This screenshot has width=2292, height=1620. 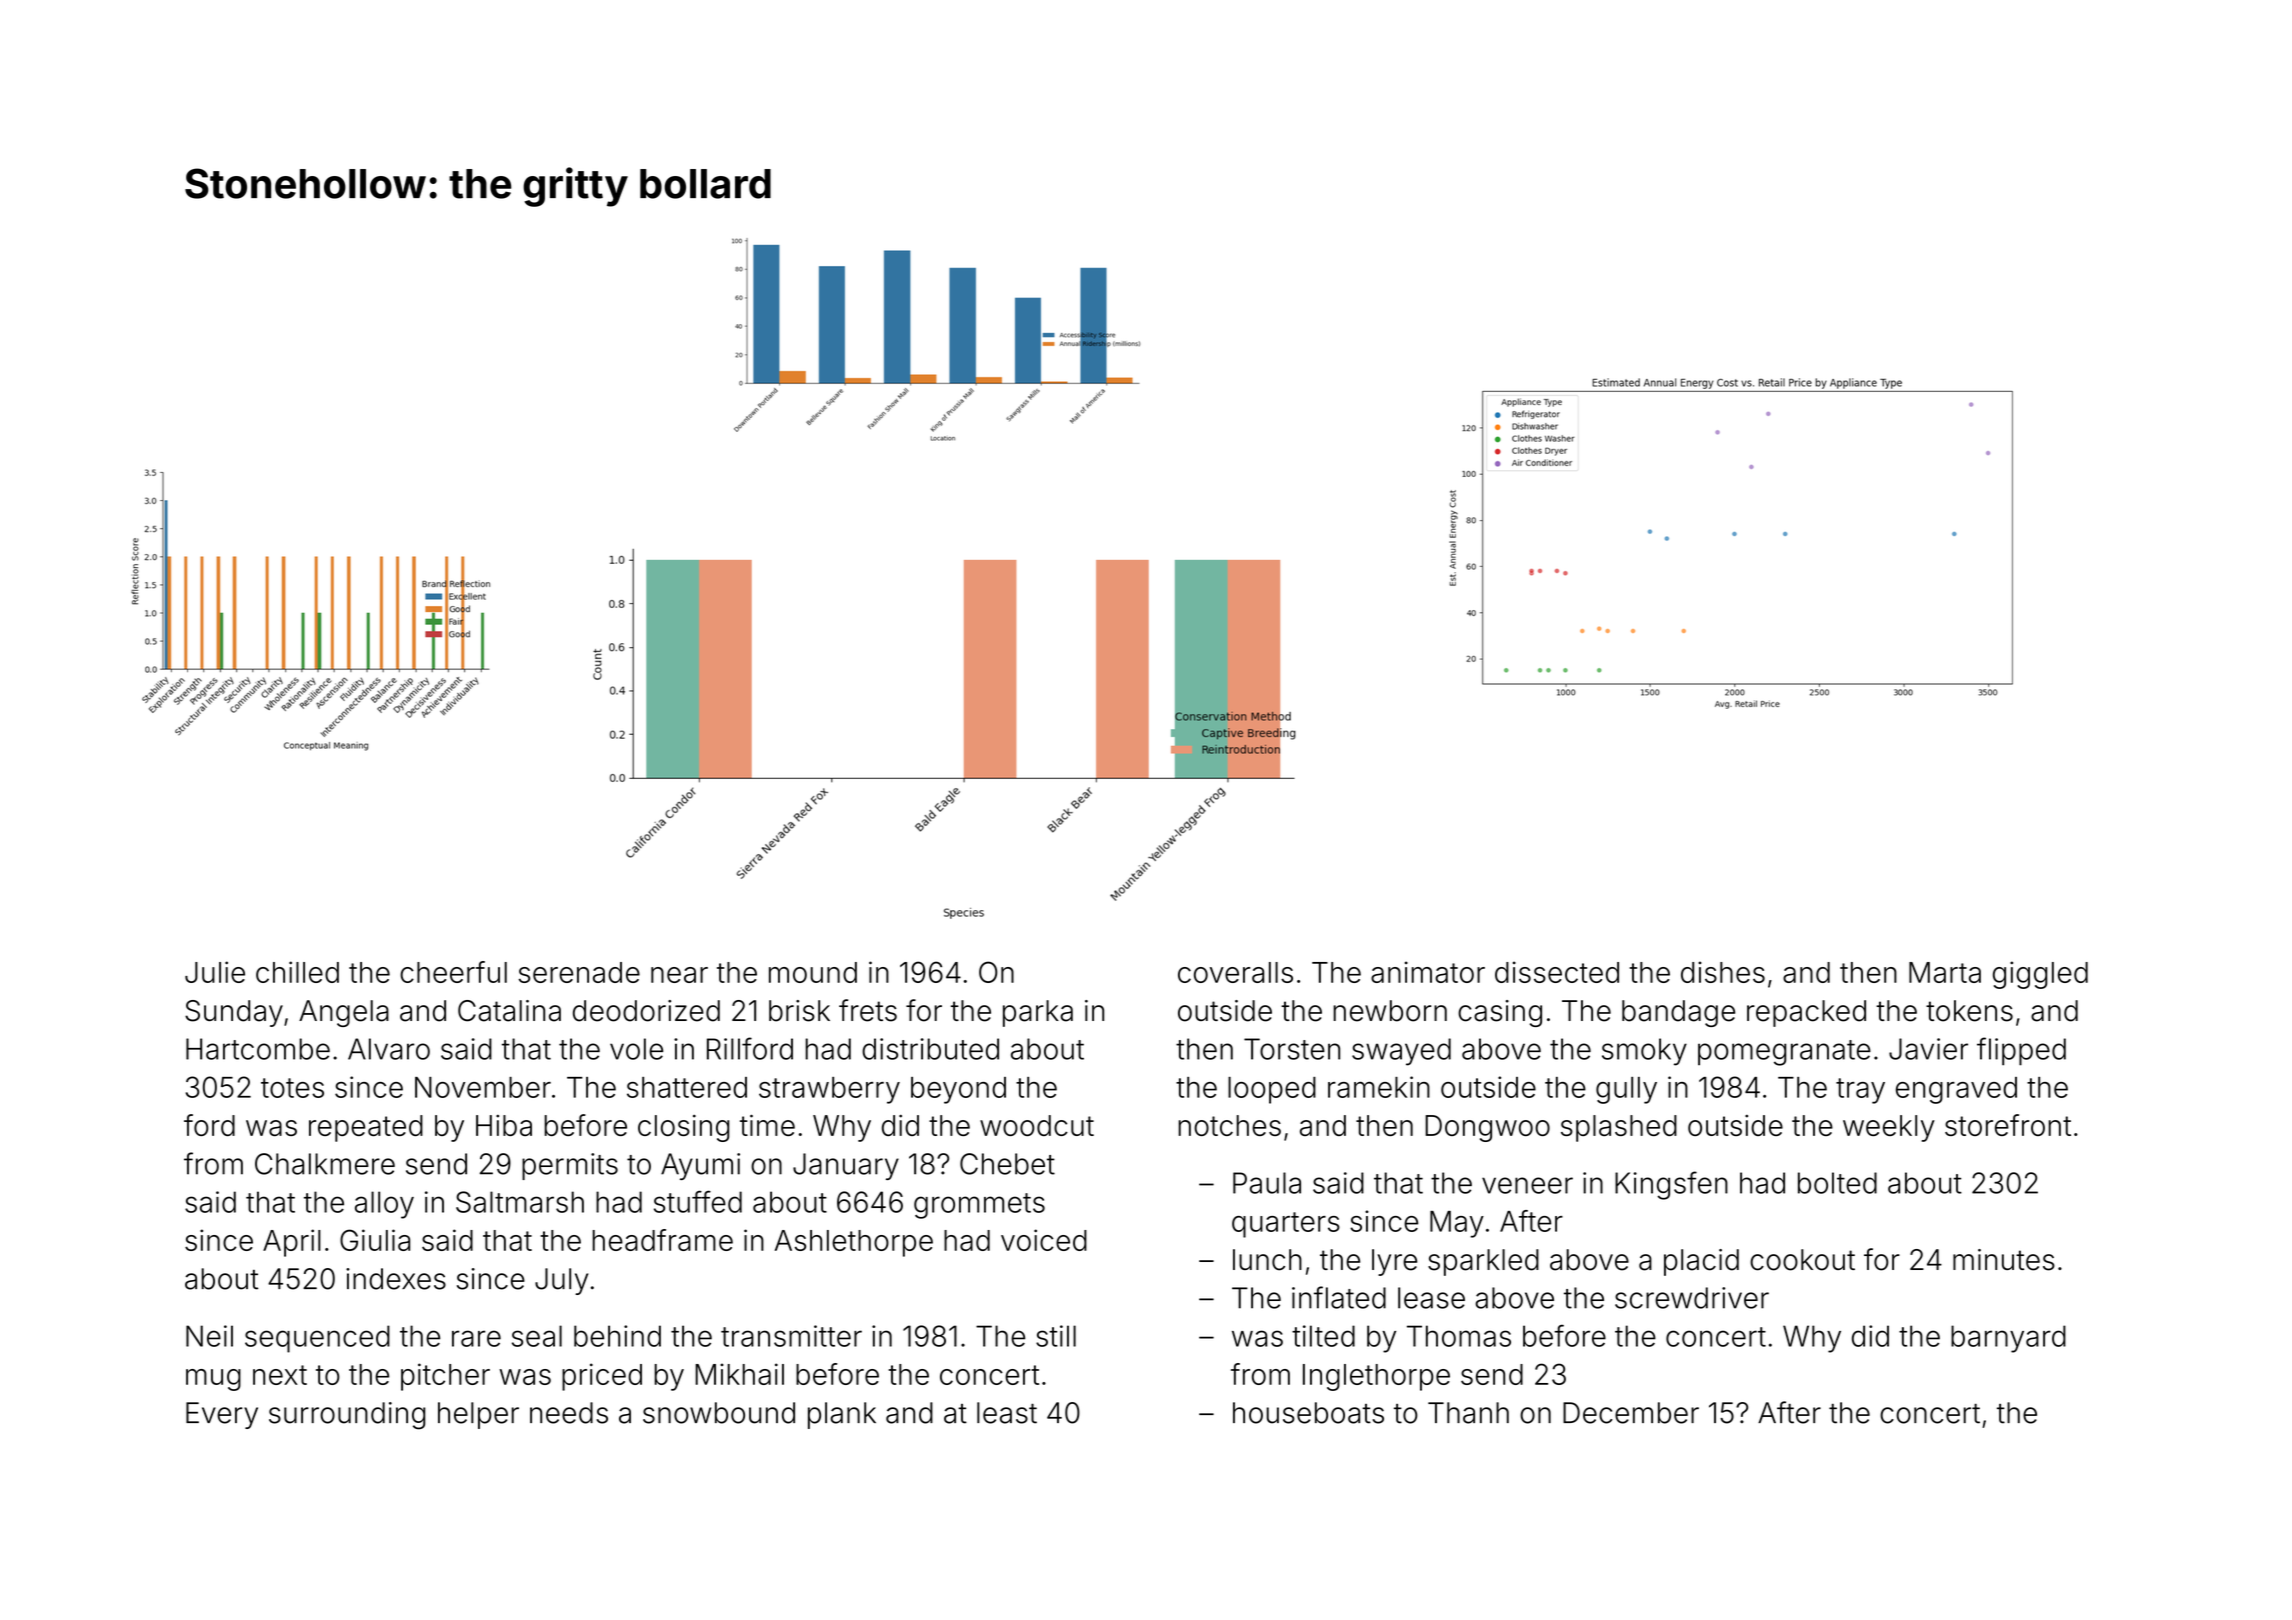 I want to click on notches, so click(x=1229, y=1125).
